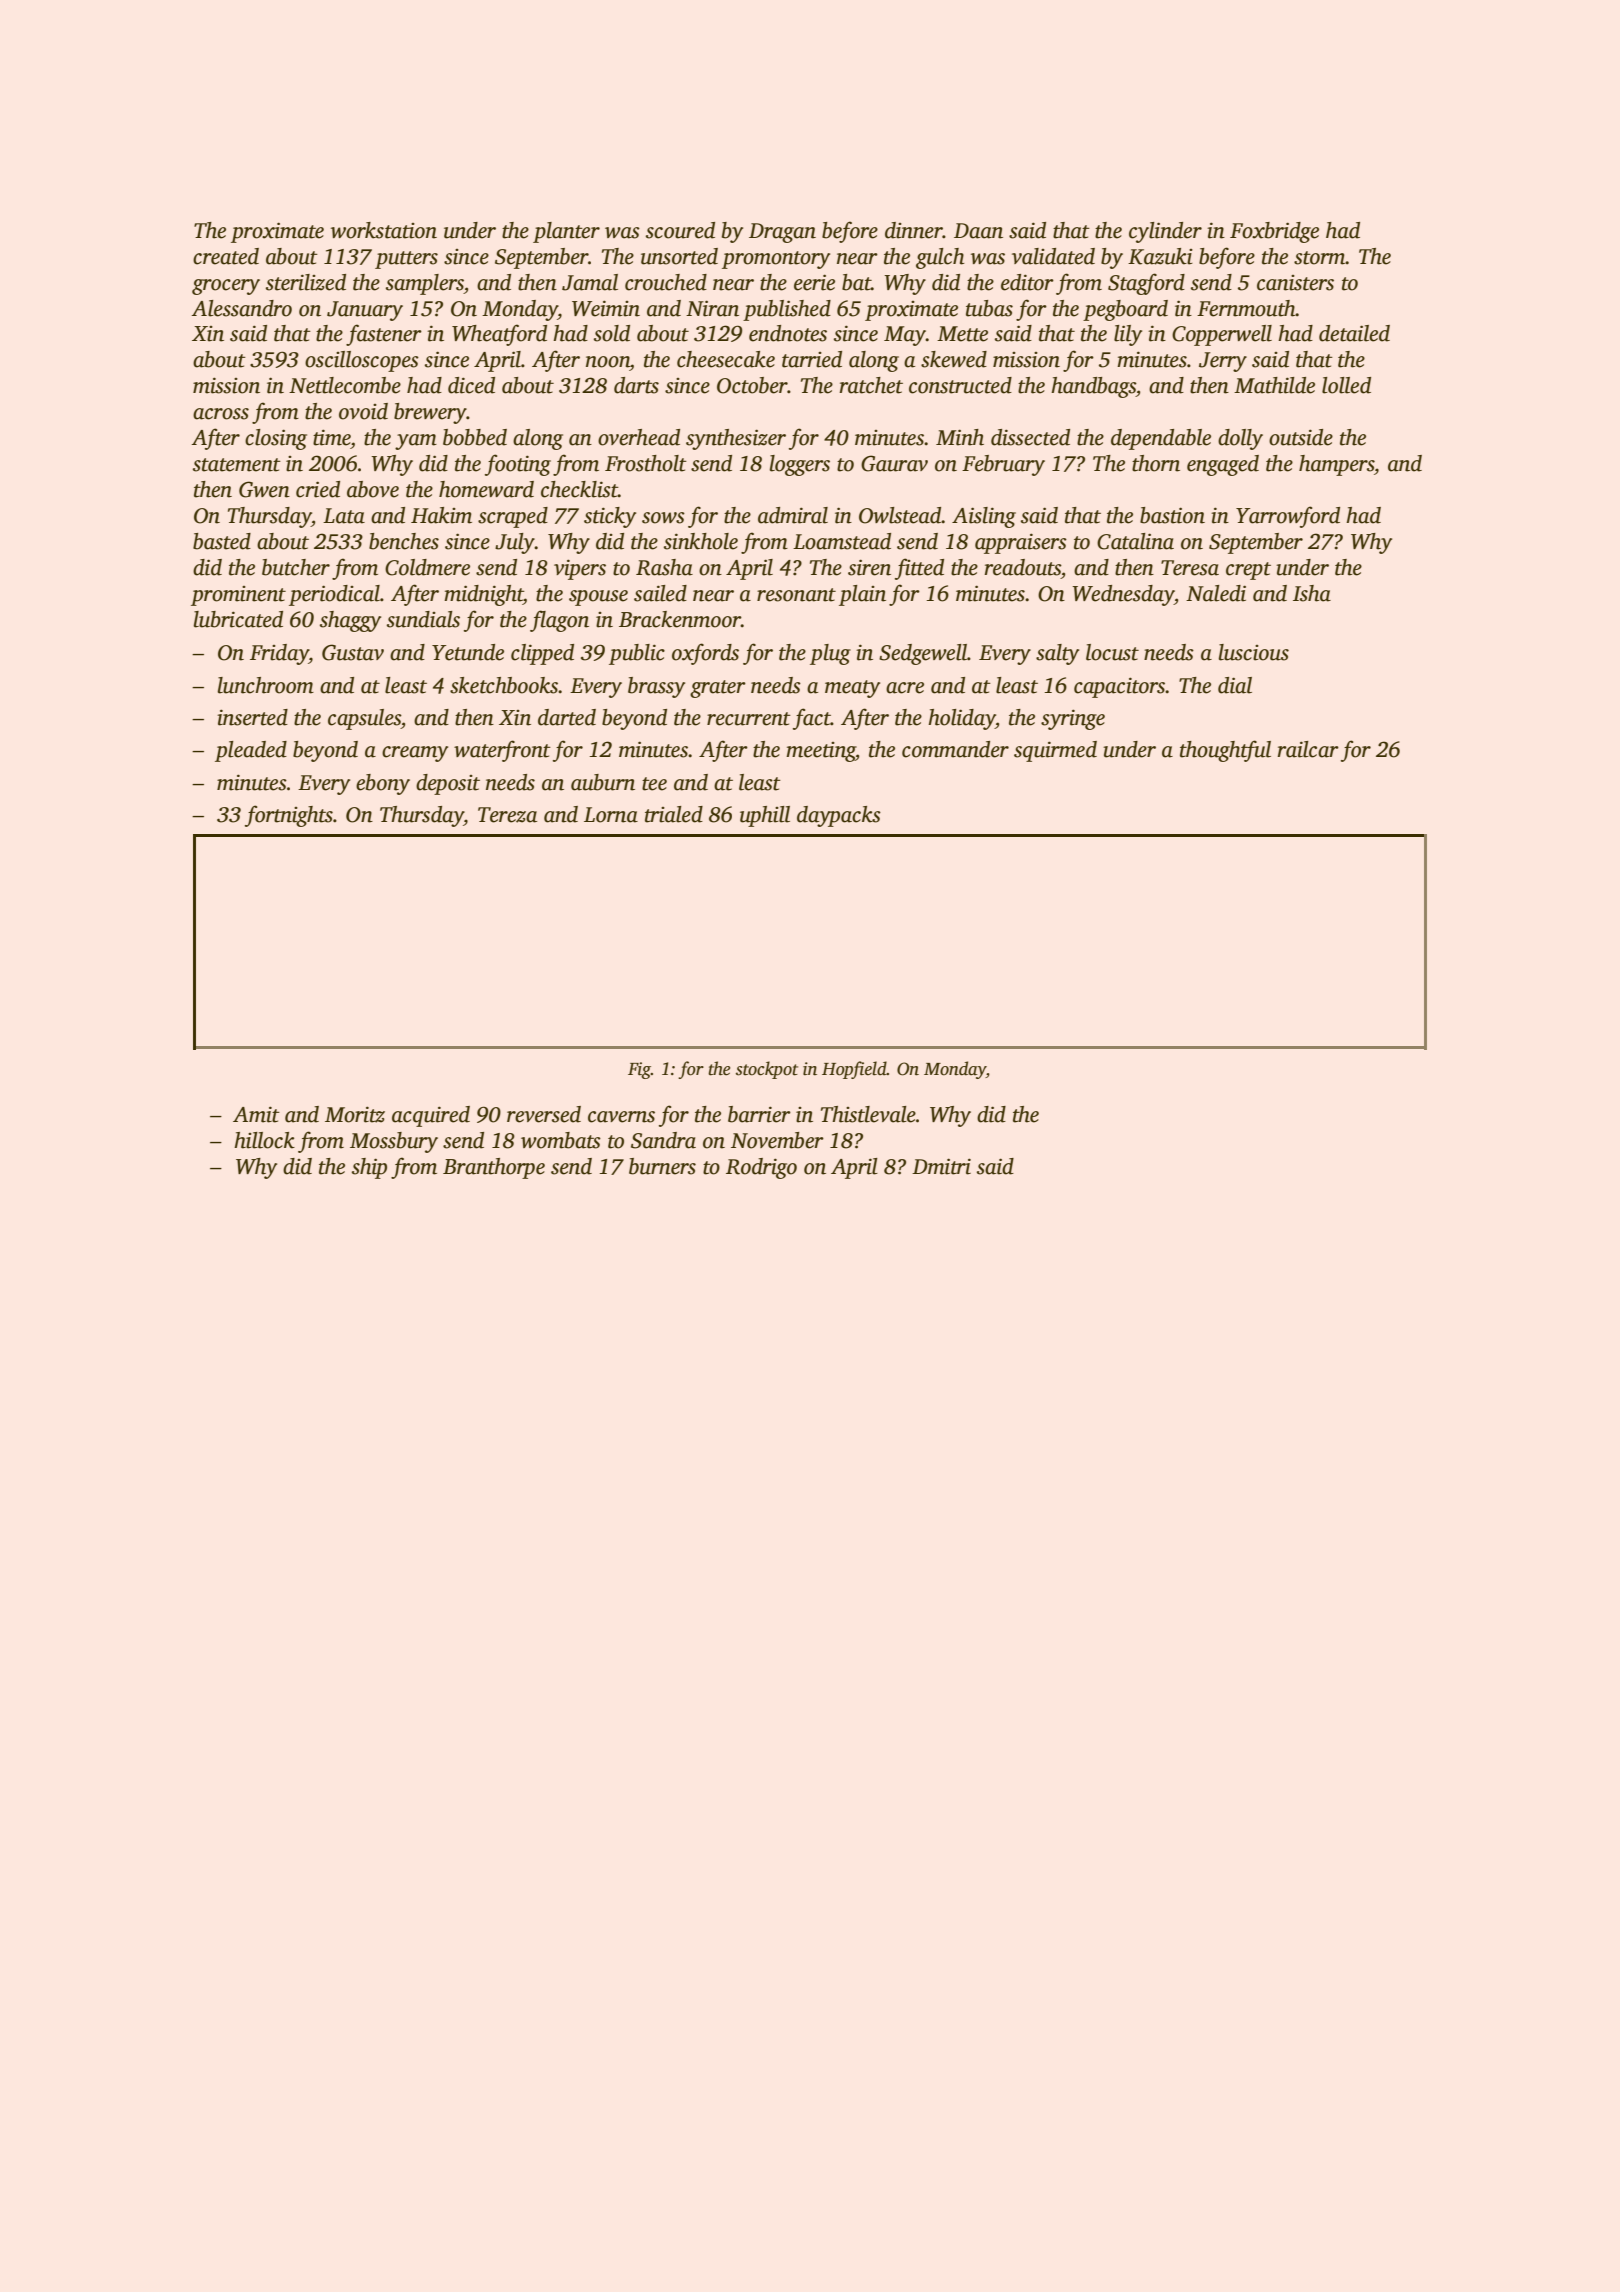 The image size is (1620, 2292). What do you see at coordinates (256, 1114) in the screenshot?
I see `Amit` at bounding box center [256, 1114].
